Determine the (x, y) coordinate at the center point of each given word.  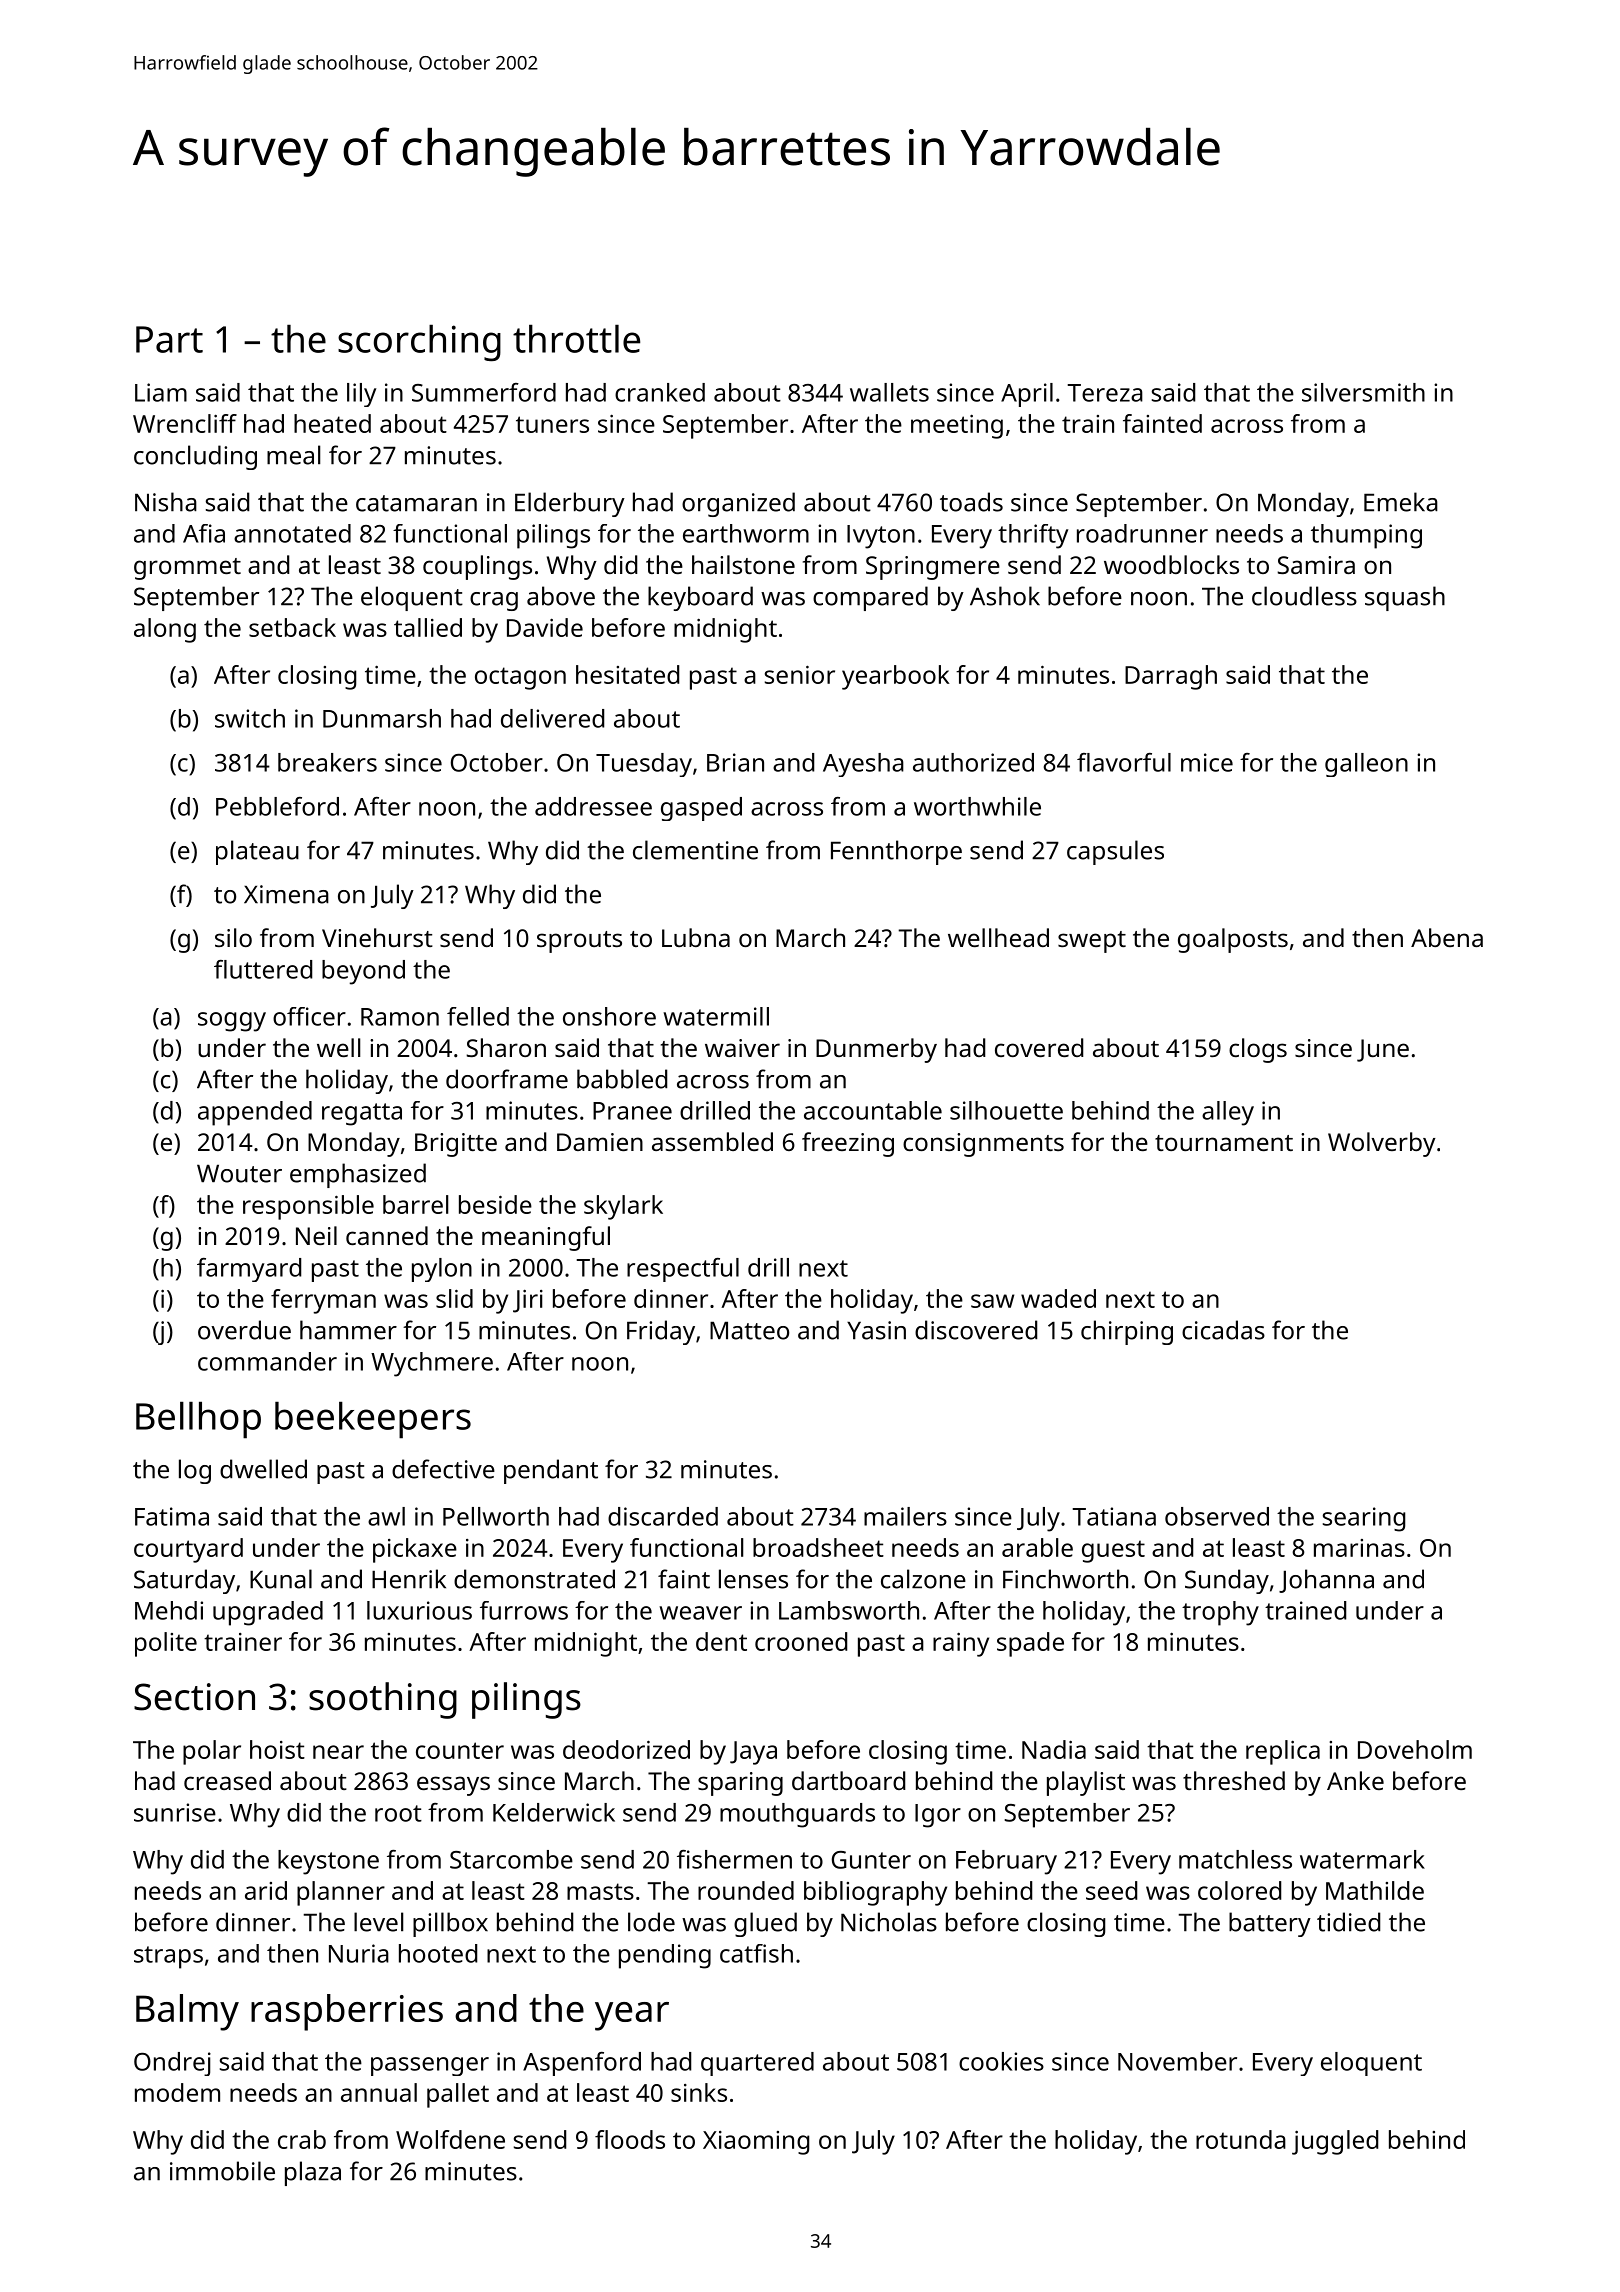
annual (379, 2092)
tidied (1348, 1922)
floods (630, 2139)
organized (738, 504)
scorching (419, 343)
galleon (1366, 765)
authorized (973, 762)
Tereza (1105, 393)
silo (233, 937)
